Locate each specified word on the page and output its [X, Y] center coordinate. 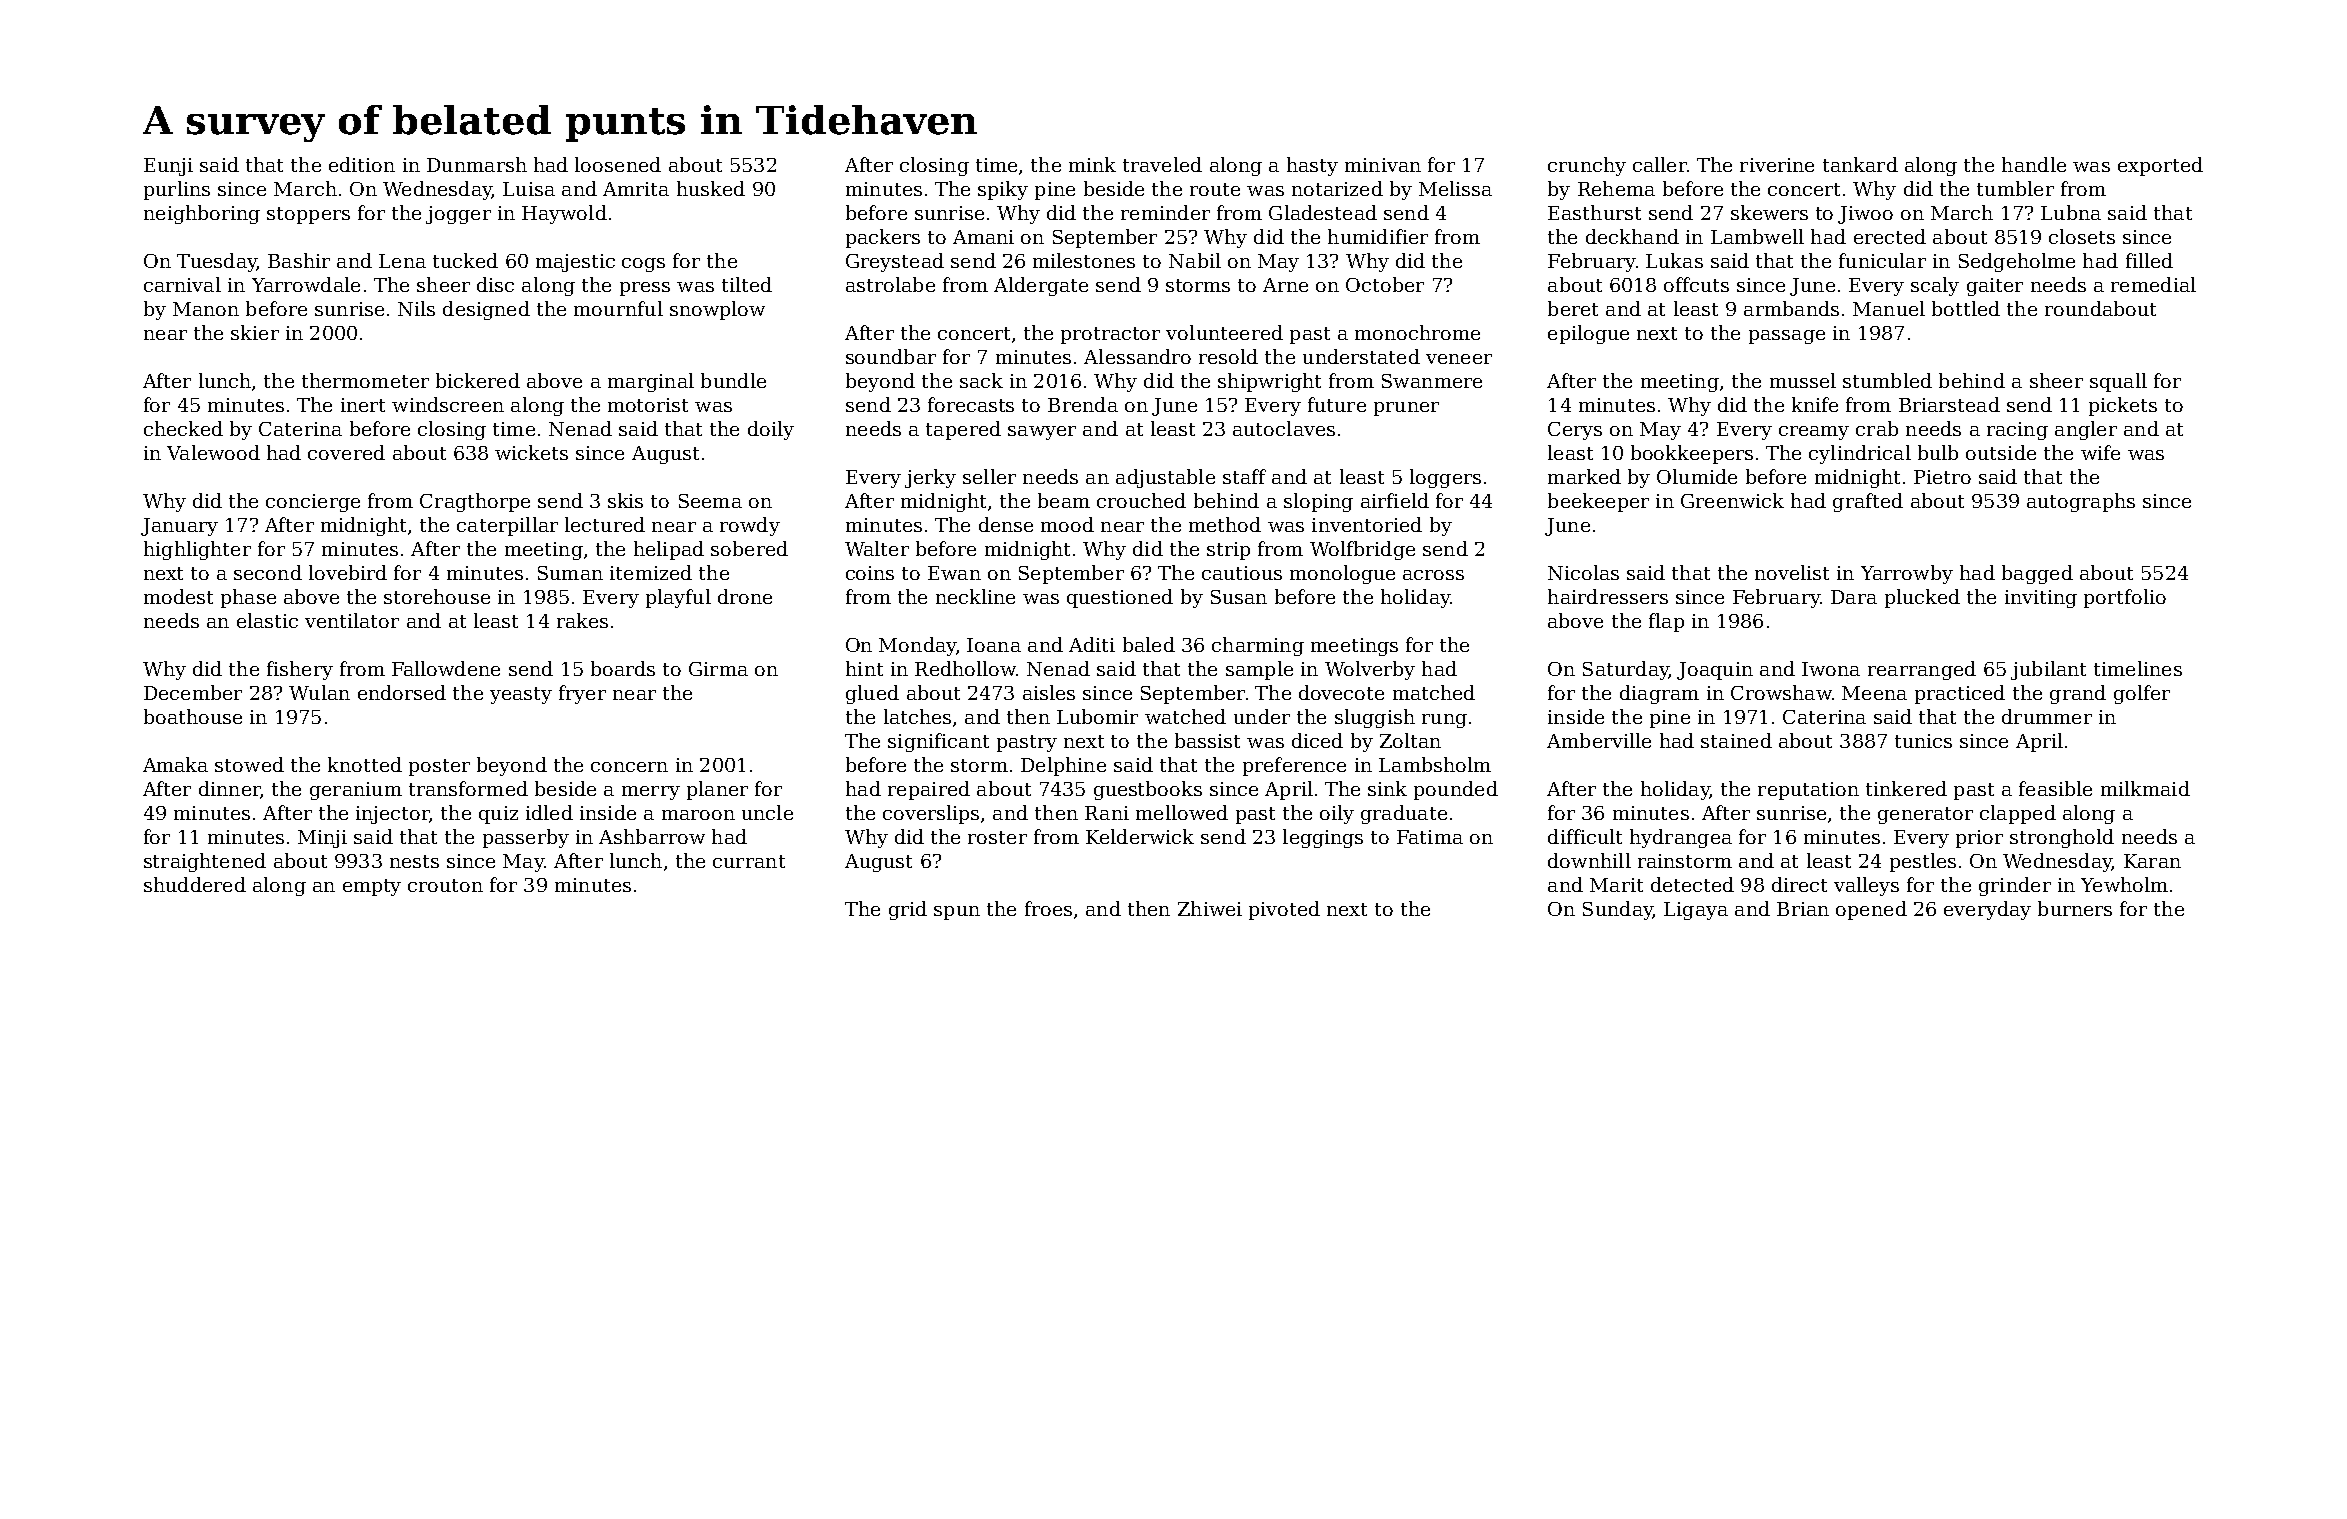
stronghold [2062, 838]
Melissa [1455, 188]
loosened [618, 164]
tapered [963, 430]
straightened [205, 862]
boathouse [193, 716]
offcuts [1696, 284]
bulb [1938, 452]
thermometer [365, 380]
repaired [929, 790]
